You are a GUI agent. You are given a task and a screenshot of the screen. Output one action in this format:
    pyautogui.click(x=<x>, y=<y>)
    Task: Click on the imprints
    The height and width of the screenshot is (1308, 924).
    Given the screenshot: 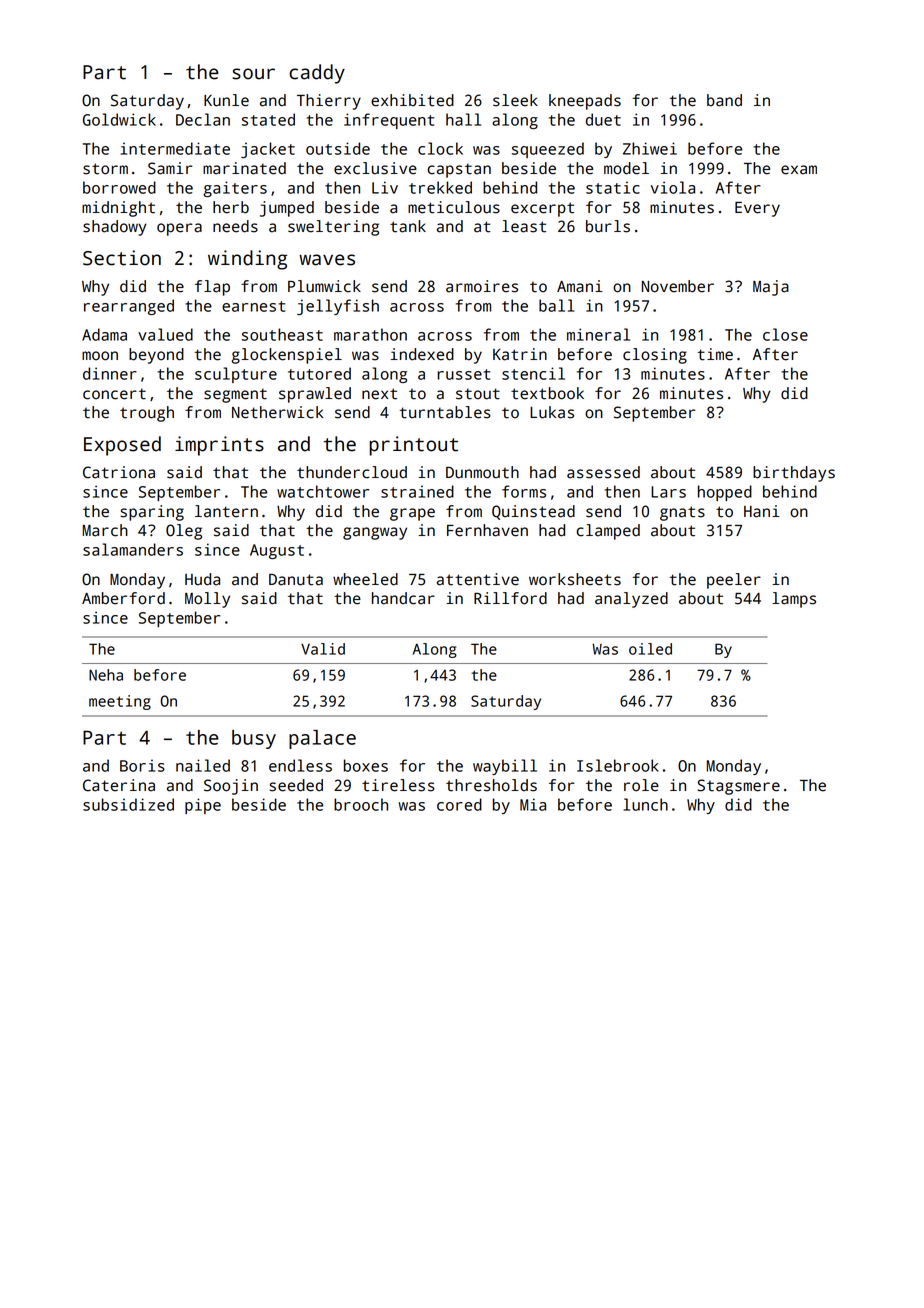 What is the action you would take?
    pyautogui.click(x=219, y=446)
